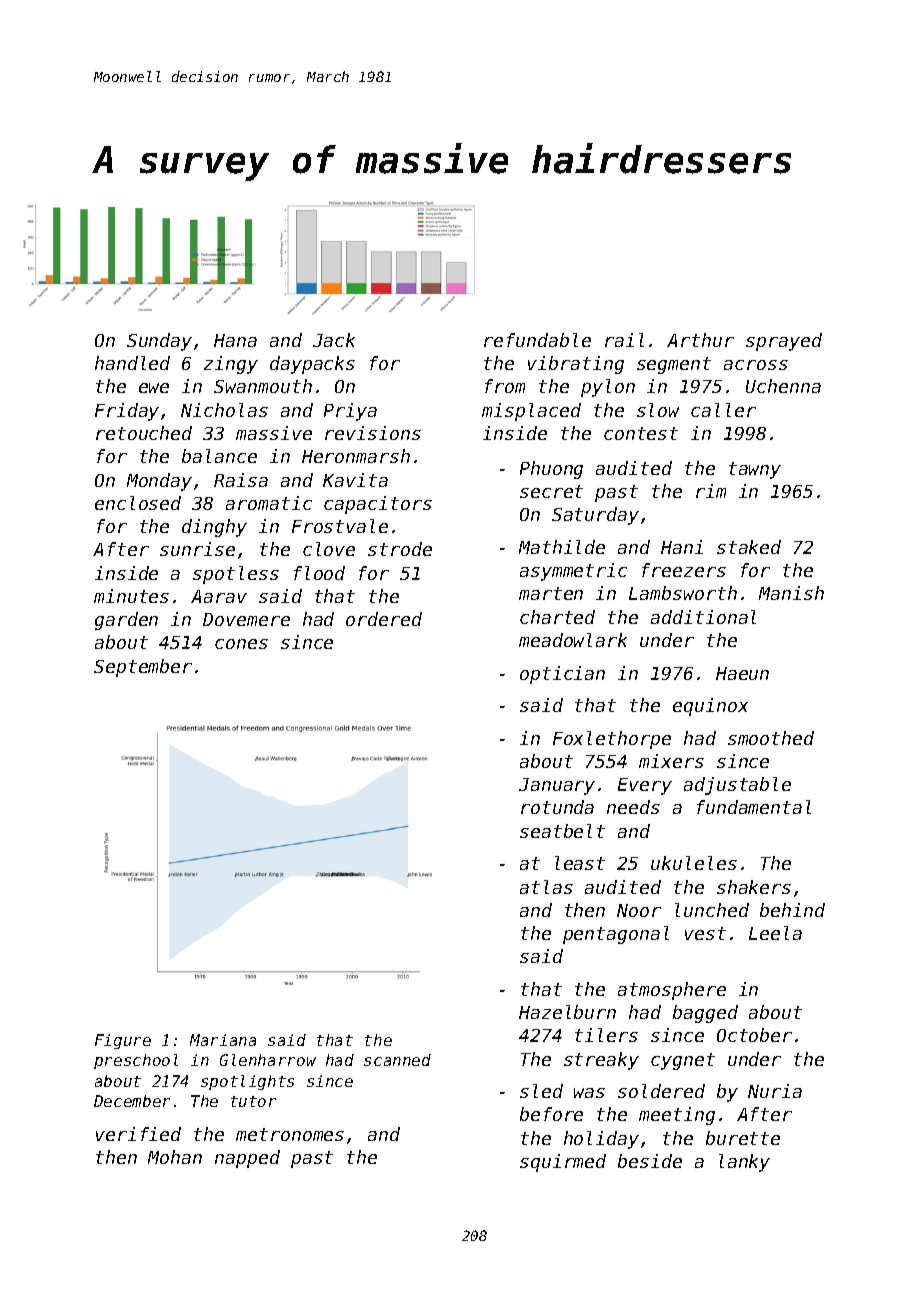 The width and height of the page is (924, 1311). What do you see at coordinates (531, 412) in the page?
I see `misplaced` at bounding box center [531, 412].
